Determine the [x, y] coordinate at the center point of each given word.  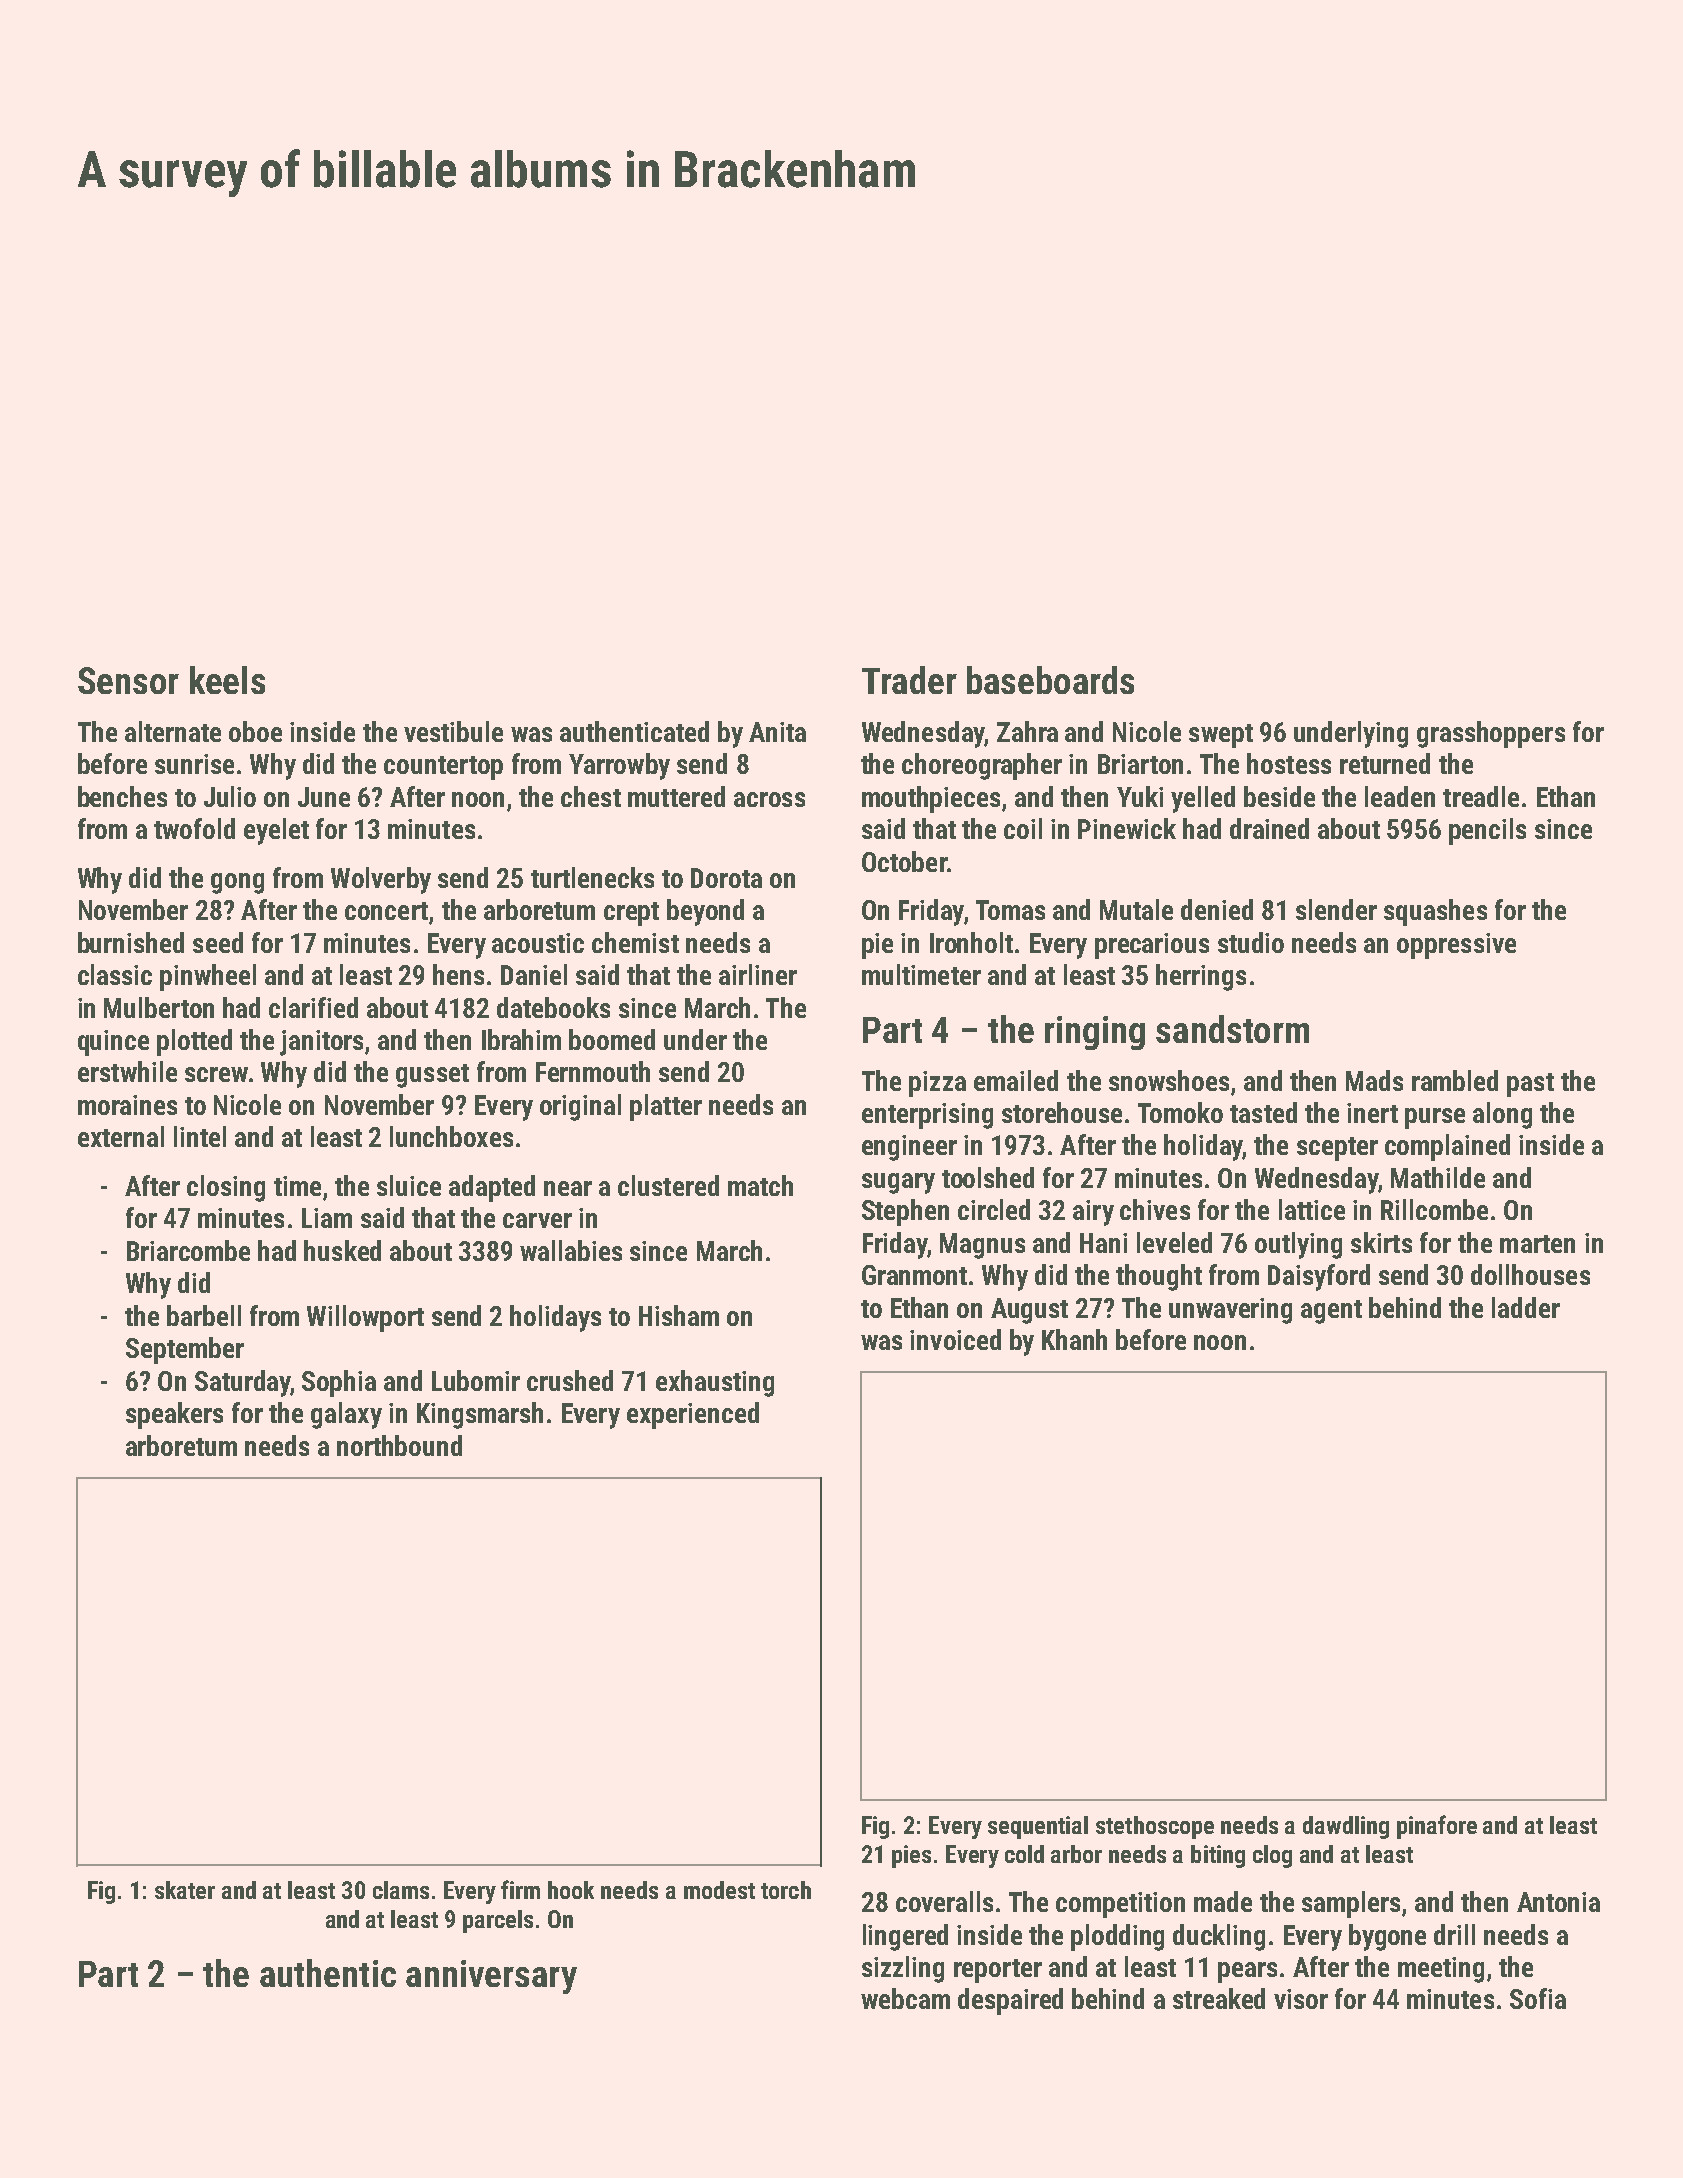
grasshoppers [1491, 734]
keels [227, 680]
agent [1331, 1312]
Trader [909, 680]
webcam [905, 1998]
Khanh [1074, 1339]
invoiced [955, 1339]
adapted [492, 1188]
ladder [1526, 1307]
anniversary [491, 1977]
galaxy [346, 1415]
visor [1301, 1999]
